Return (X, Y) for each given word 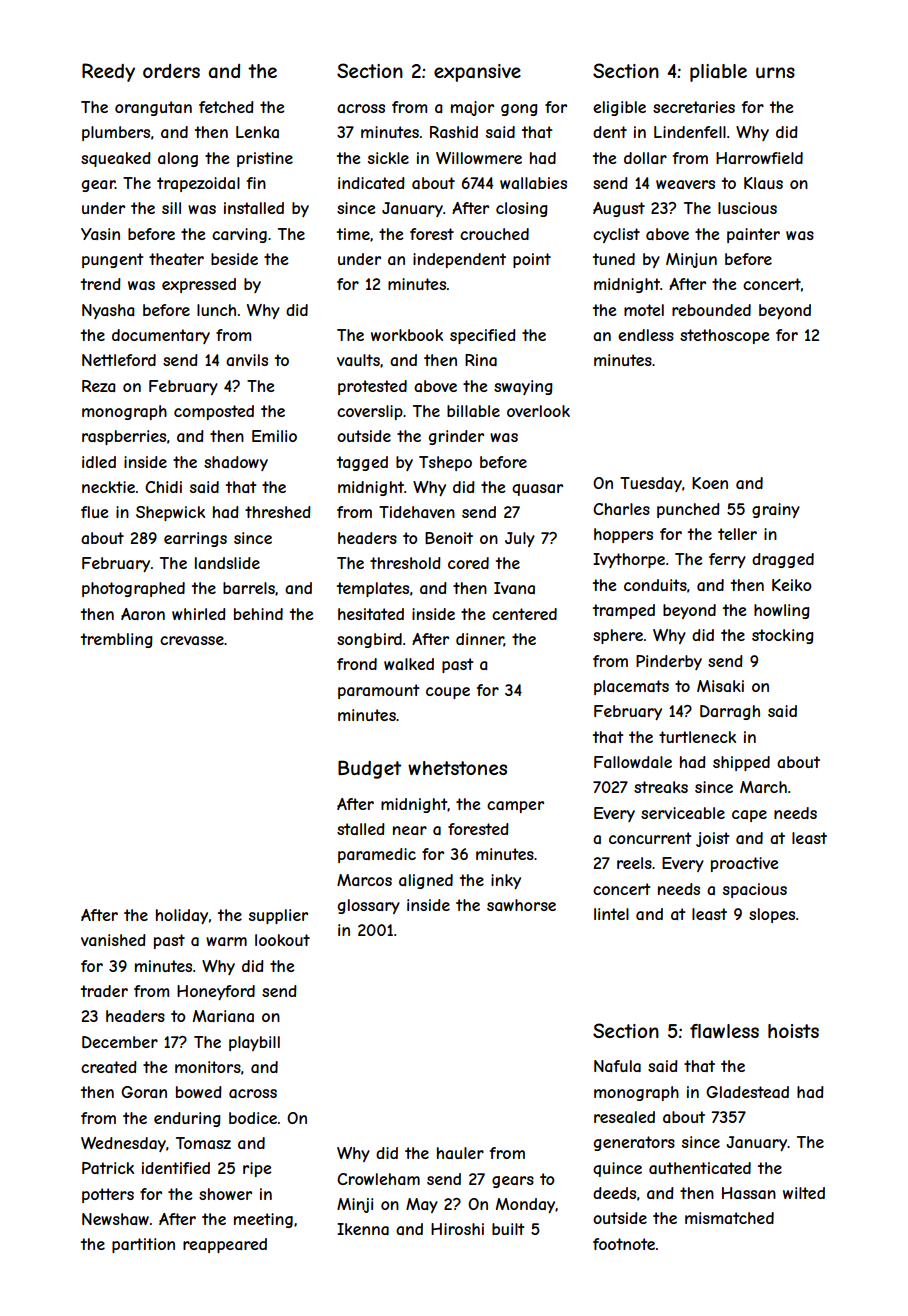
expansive (477, 73)
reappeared (225, 1245)
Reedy (108, 72)
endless (646, 335)
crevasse (192, 640)
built (508, 1229)
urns (775, 72)
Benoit (449, 538)
